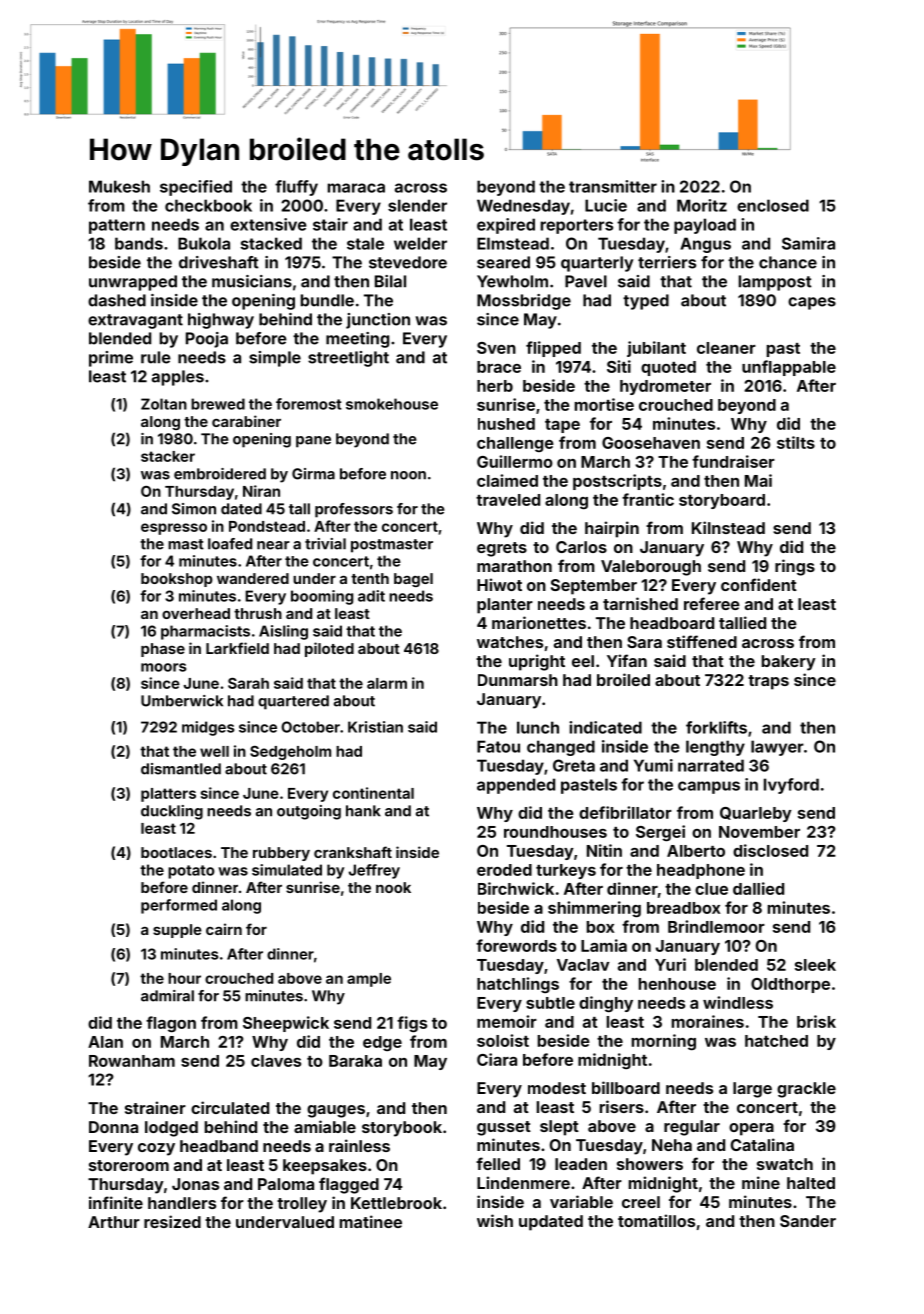  I want to click on Samira, so click(808, 243).
